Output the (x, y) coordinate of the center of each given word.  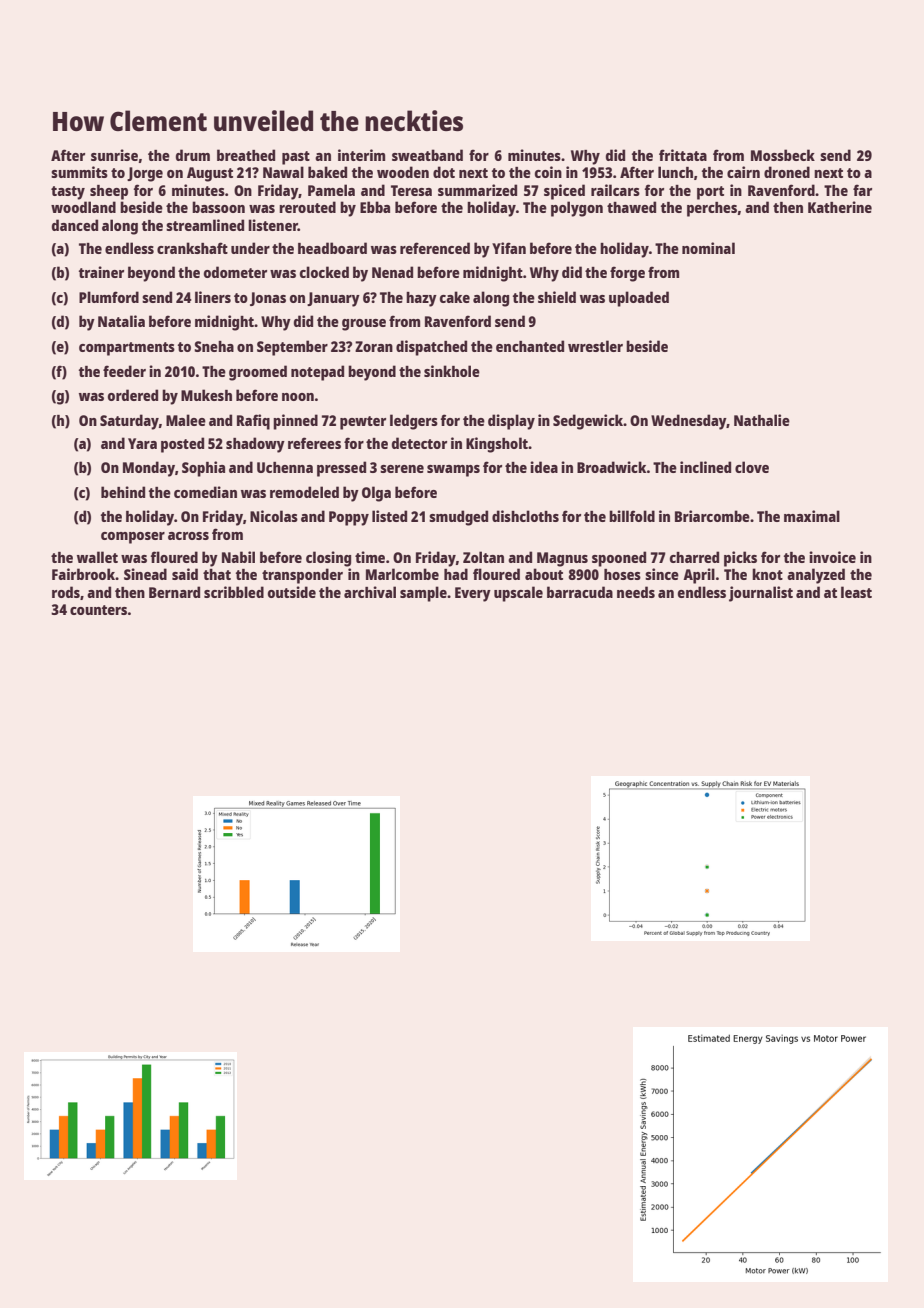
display (511, 422)
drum (193, 155)
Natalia (121, 321)
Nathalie (762, 420)
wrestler (595, 346)
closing (328, 559)
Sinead (145, 574)
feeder (124, 371)
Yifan (509, 248)
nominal (708, 248)
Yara (142, 443)
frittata (683, 155)
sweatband (427, 155)
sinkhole (452, 371)
